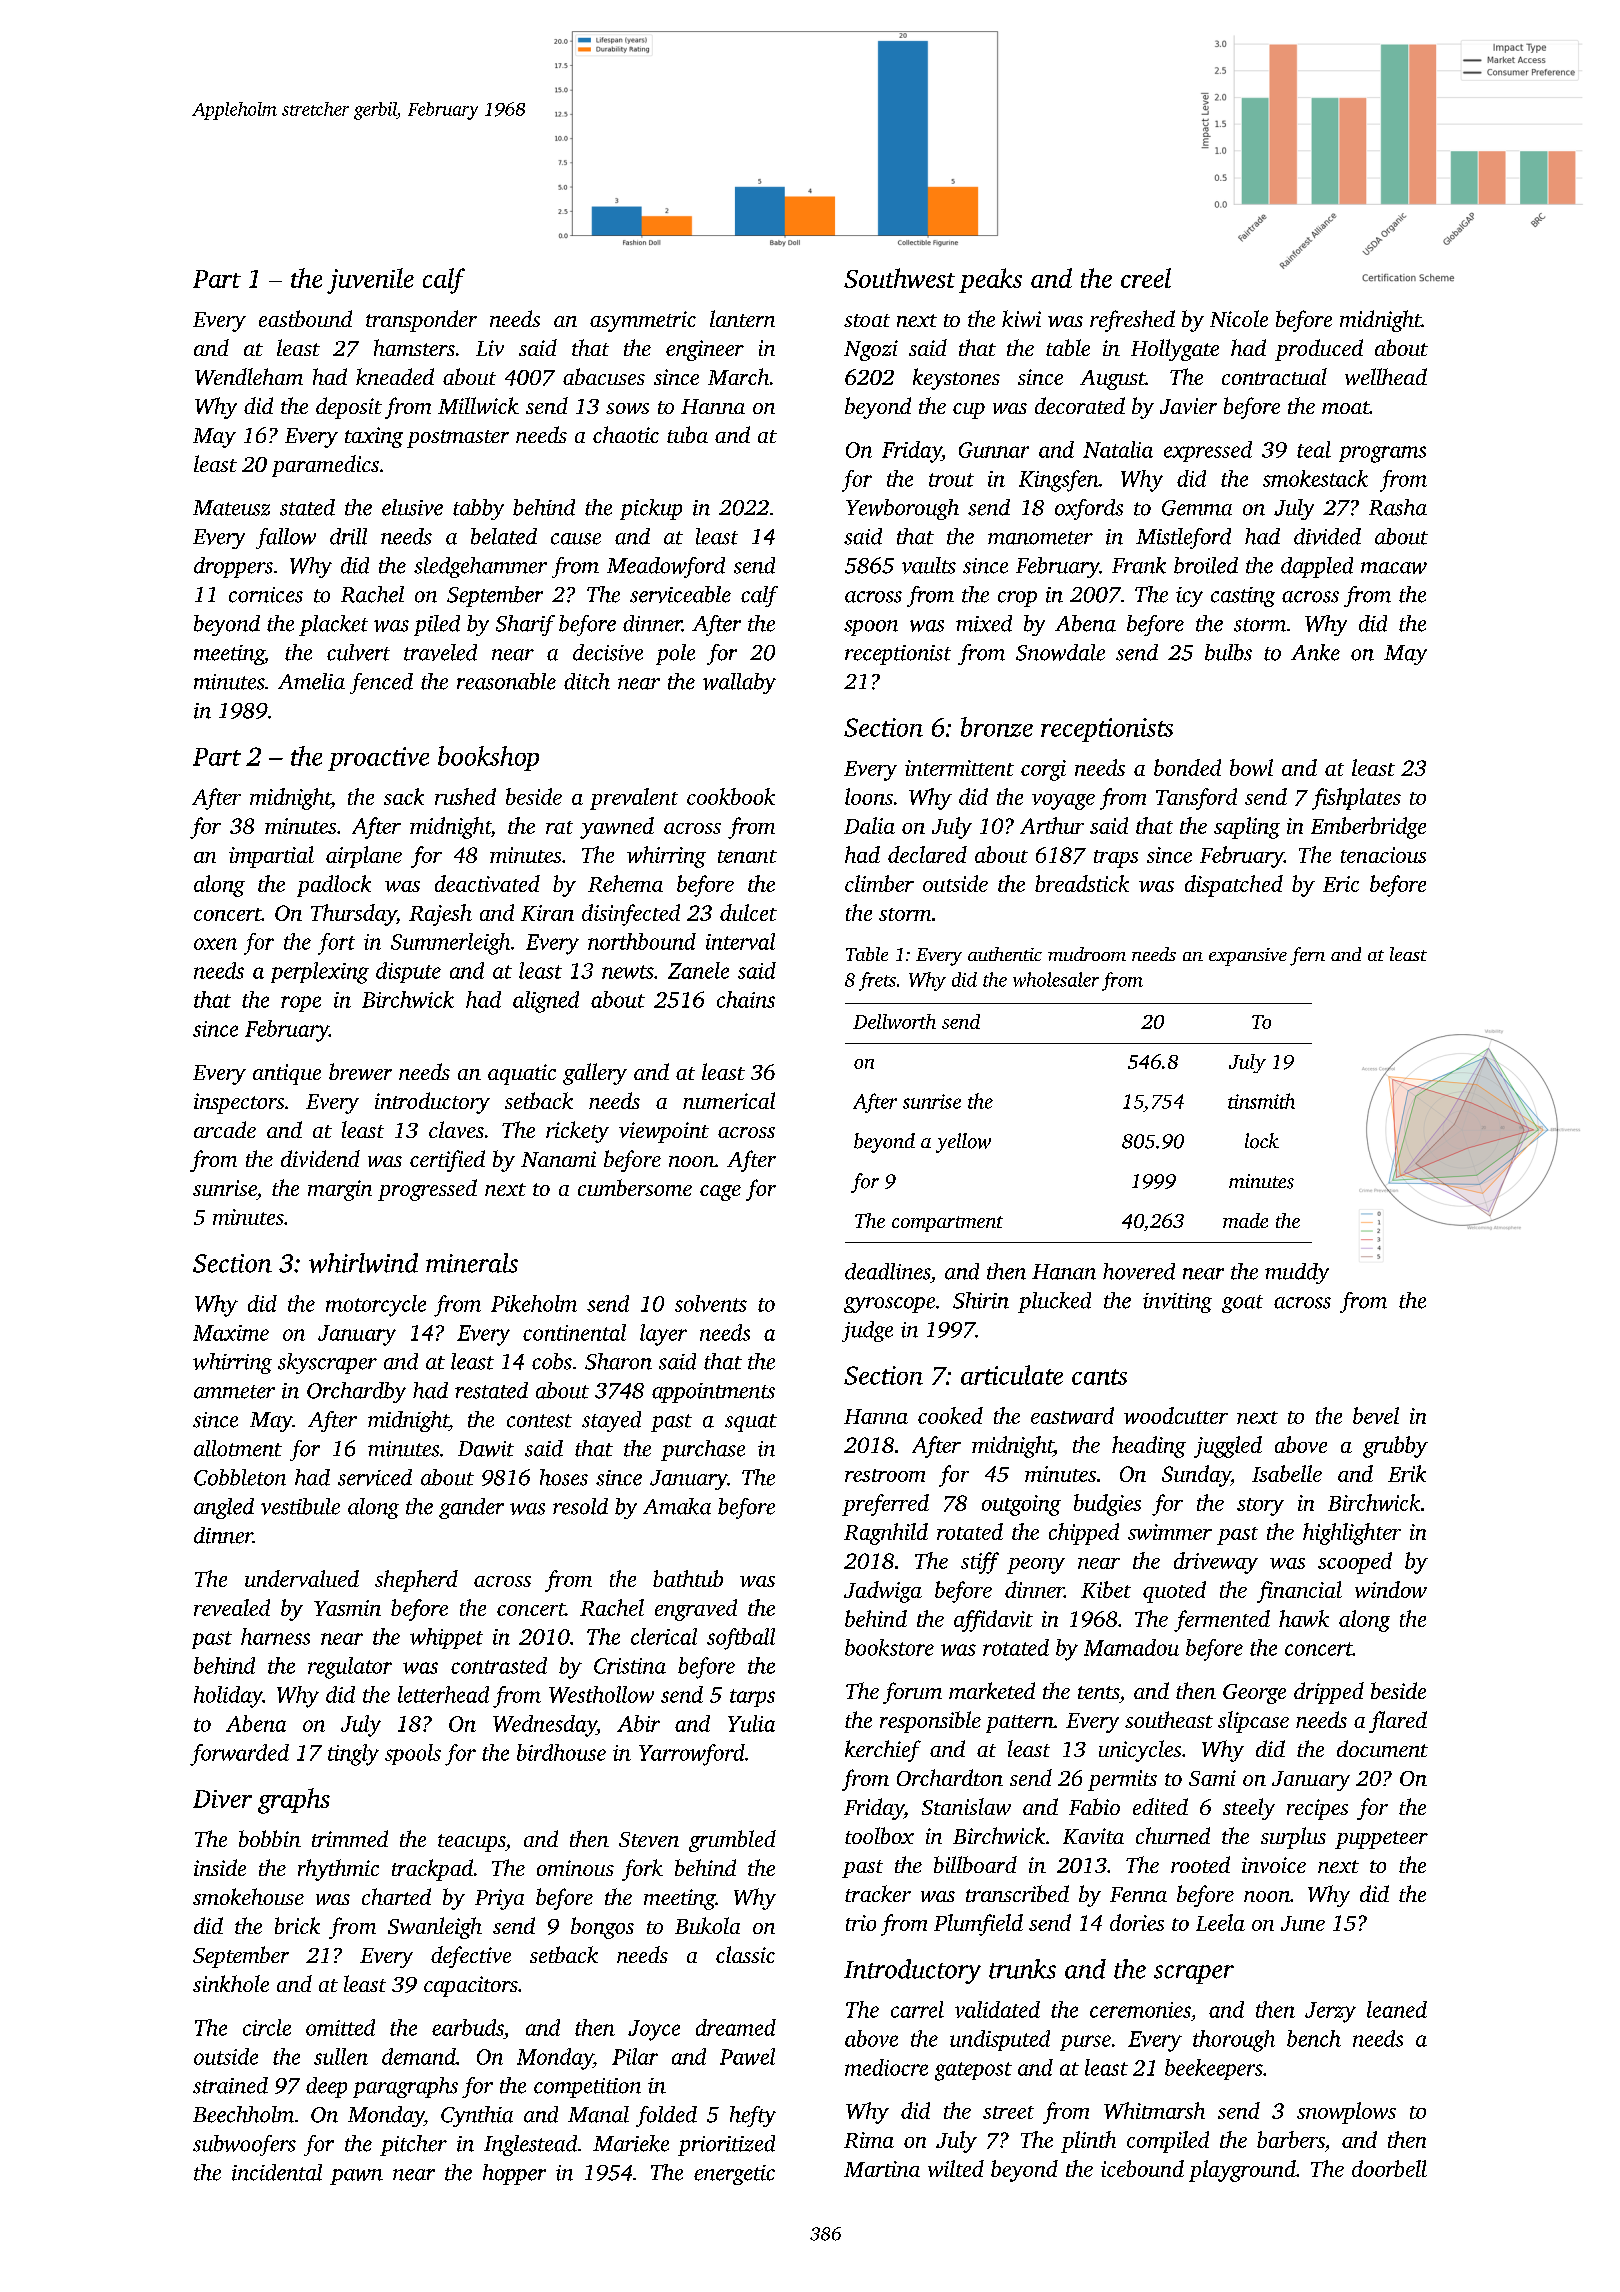 Image resolution: width=1620 pixels, height=2292 pixels. Describe the element at coordinates (1330, 2012) in the page. I see `Jerzy` at that location.
